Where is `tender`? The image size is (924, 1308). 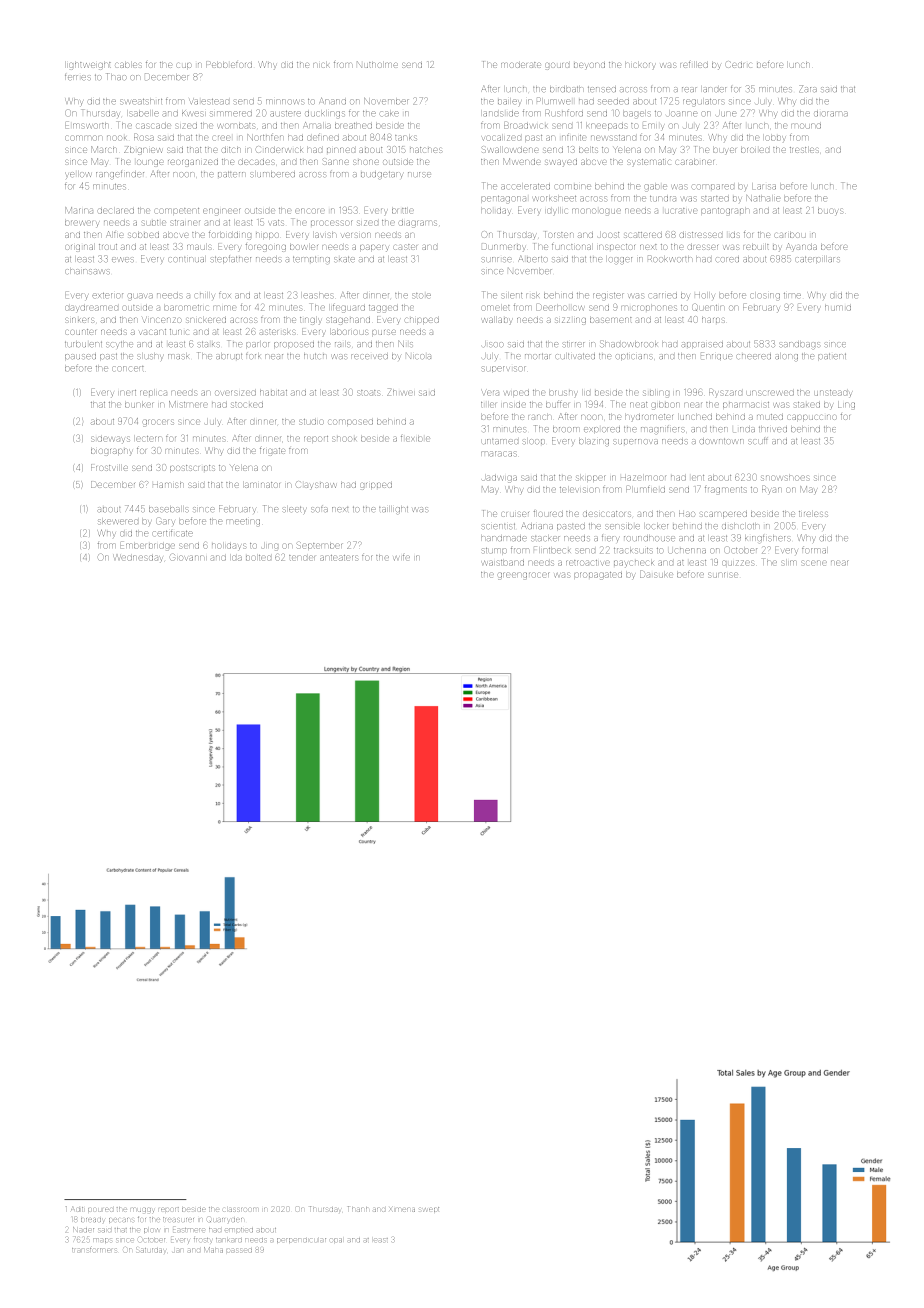
tender is located at coordinates (302, 558).
